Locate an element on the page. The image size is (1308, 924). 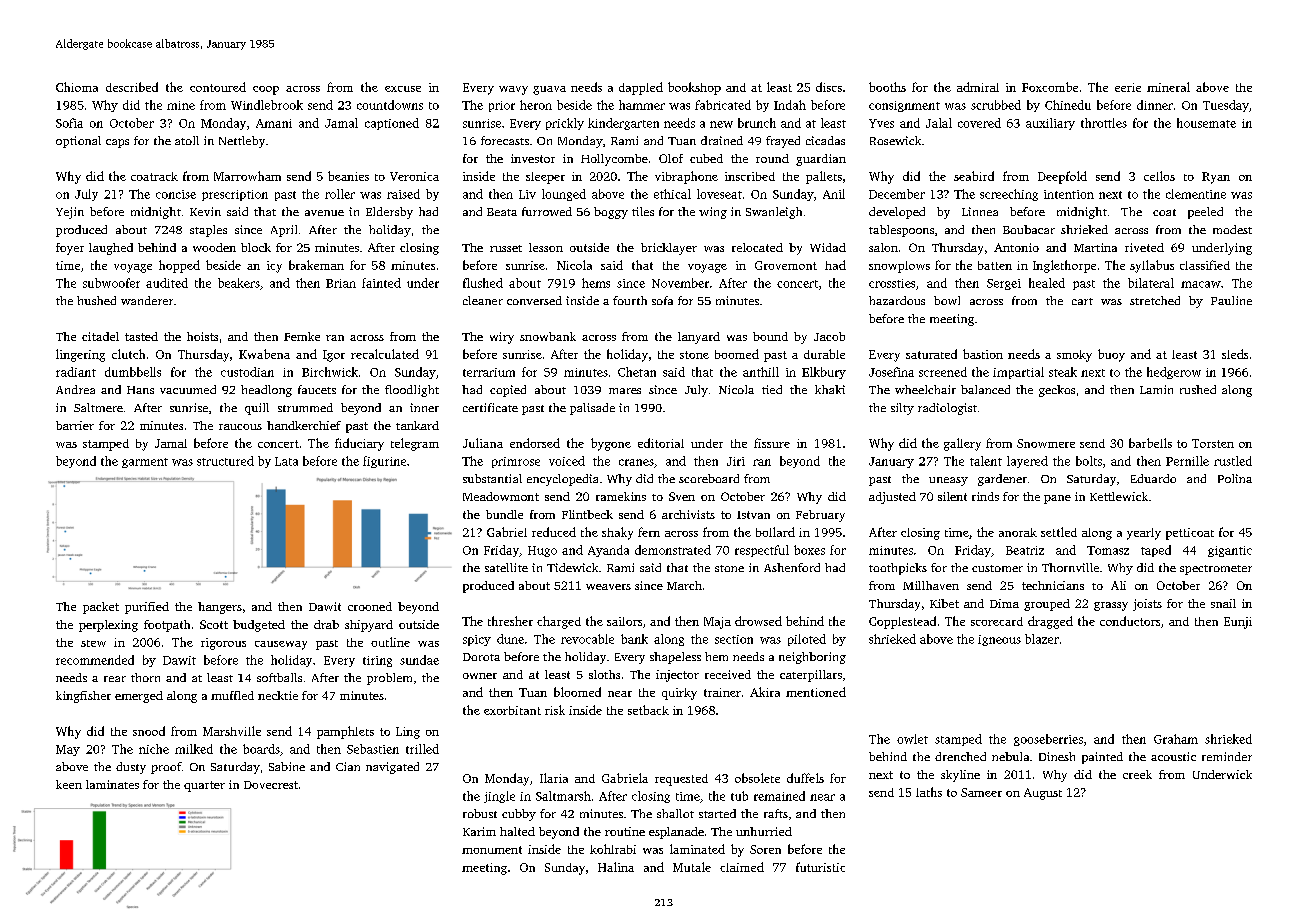
structured is located at coordinates (225, 461).
